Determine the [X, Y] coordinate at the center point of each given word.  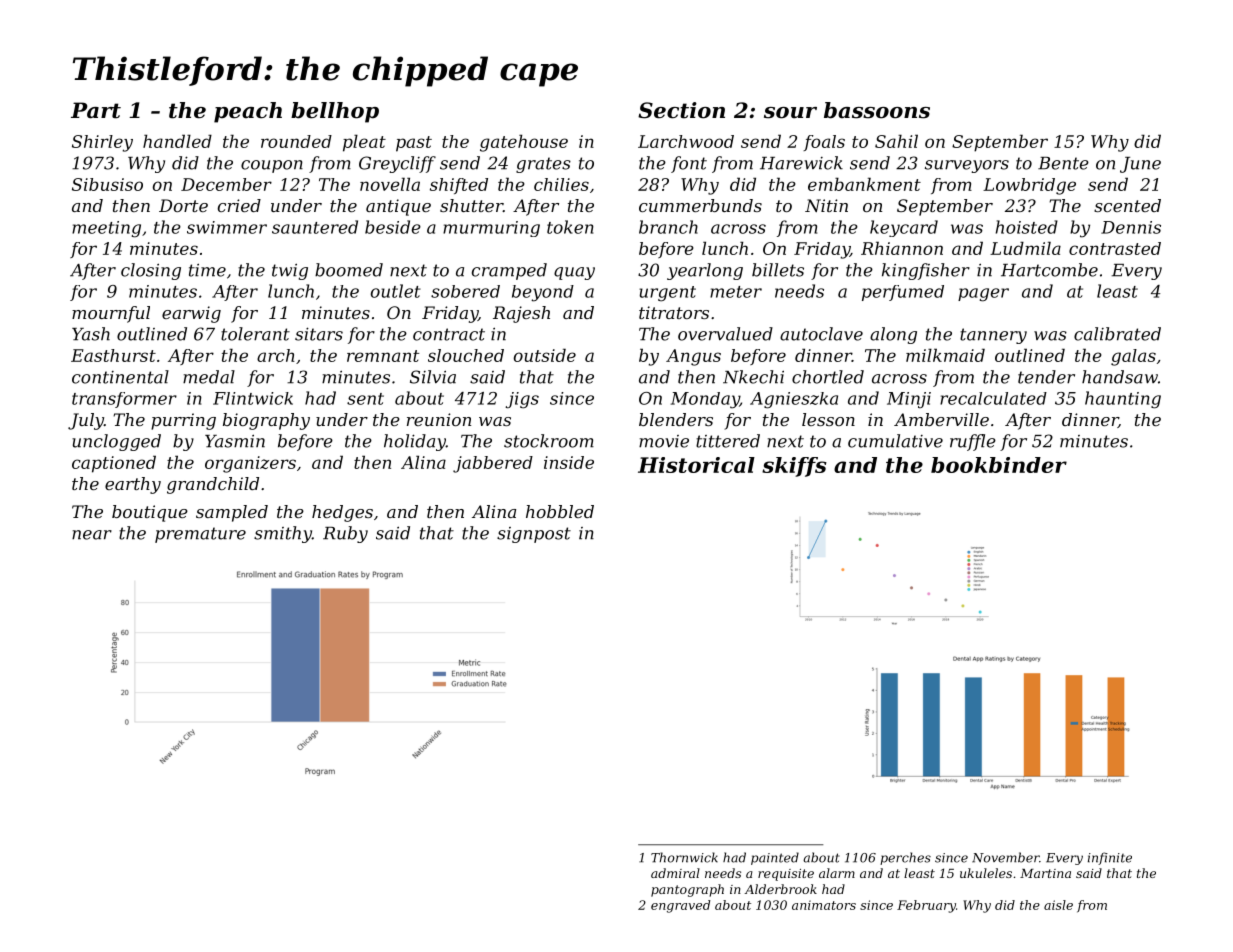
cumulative [895, 441]
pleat [364, 143]
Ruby [345, 534]
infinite [1110, 858]
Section [681, 110]
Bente [1063, 163]
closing [151, 271]
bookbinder [999, 465]
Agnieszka [794, 400]
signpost [534, 535]
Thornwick [684, 857]
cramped [509, 271]
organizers [250, 464]
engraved [680, 906]
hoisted [1027, 227]
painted [775, 858]
